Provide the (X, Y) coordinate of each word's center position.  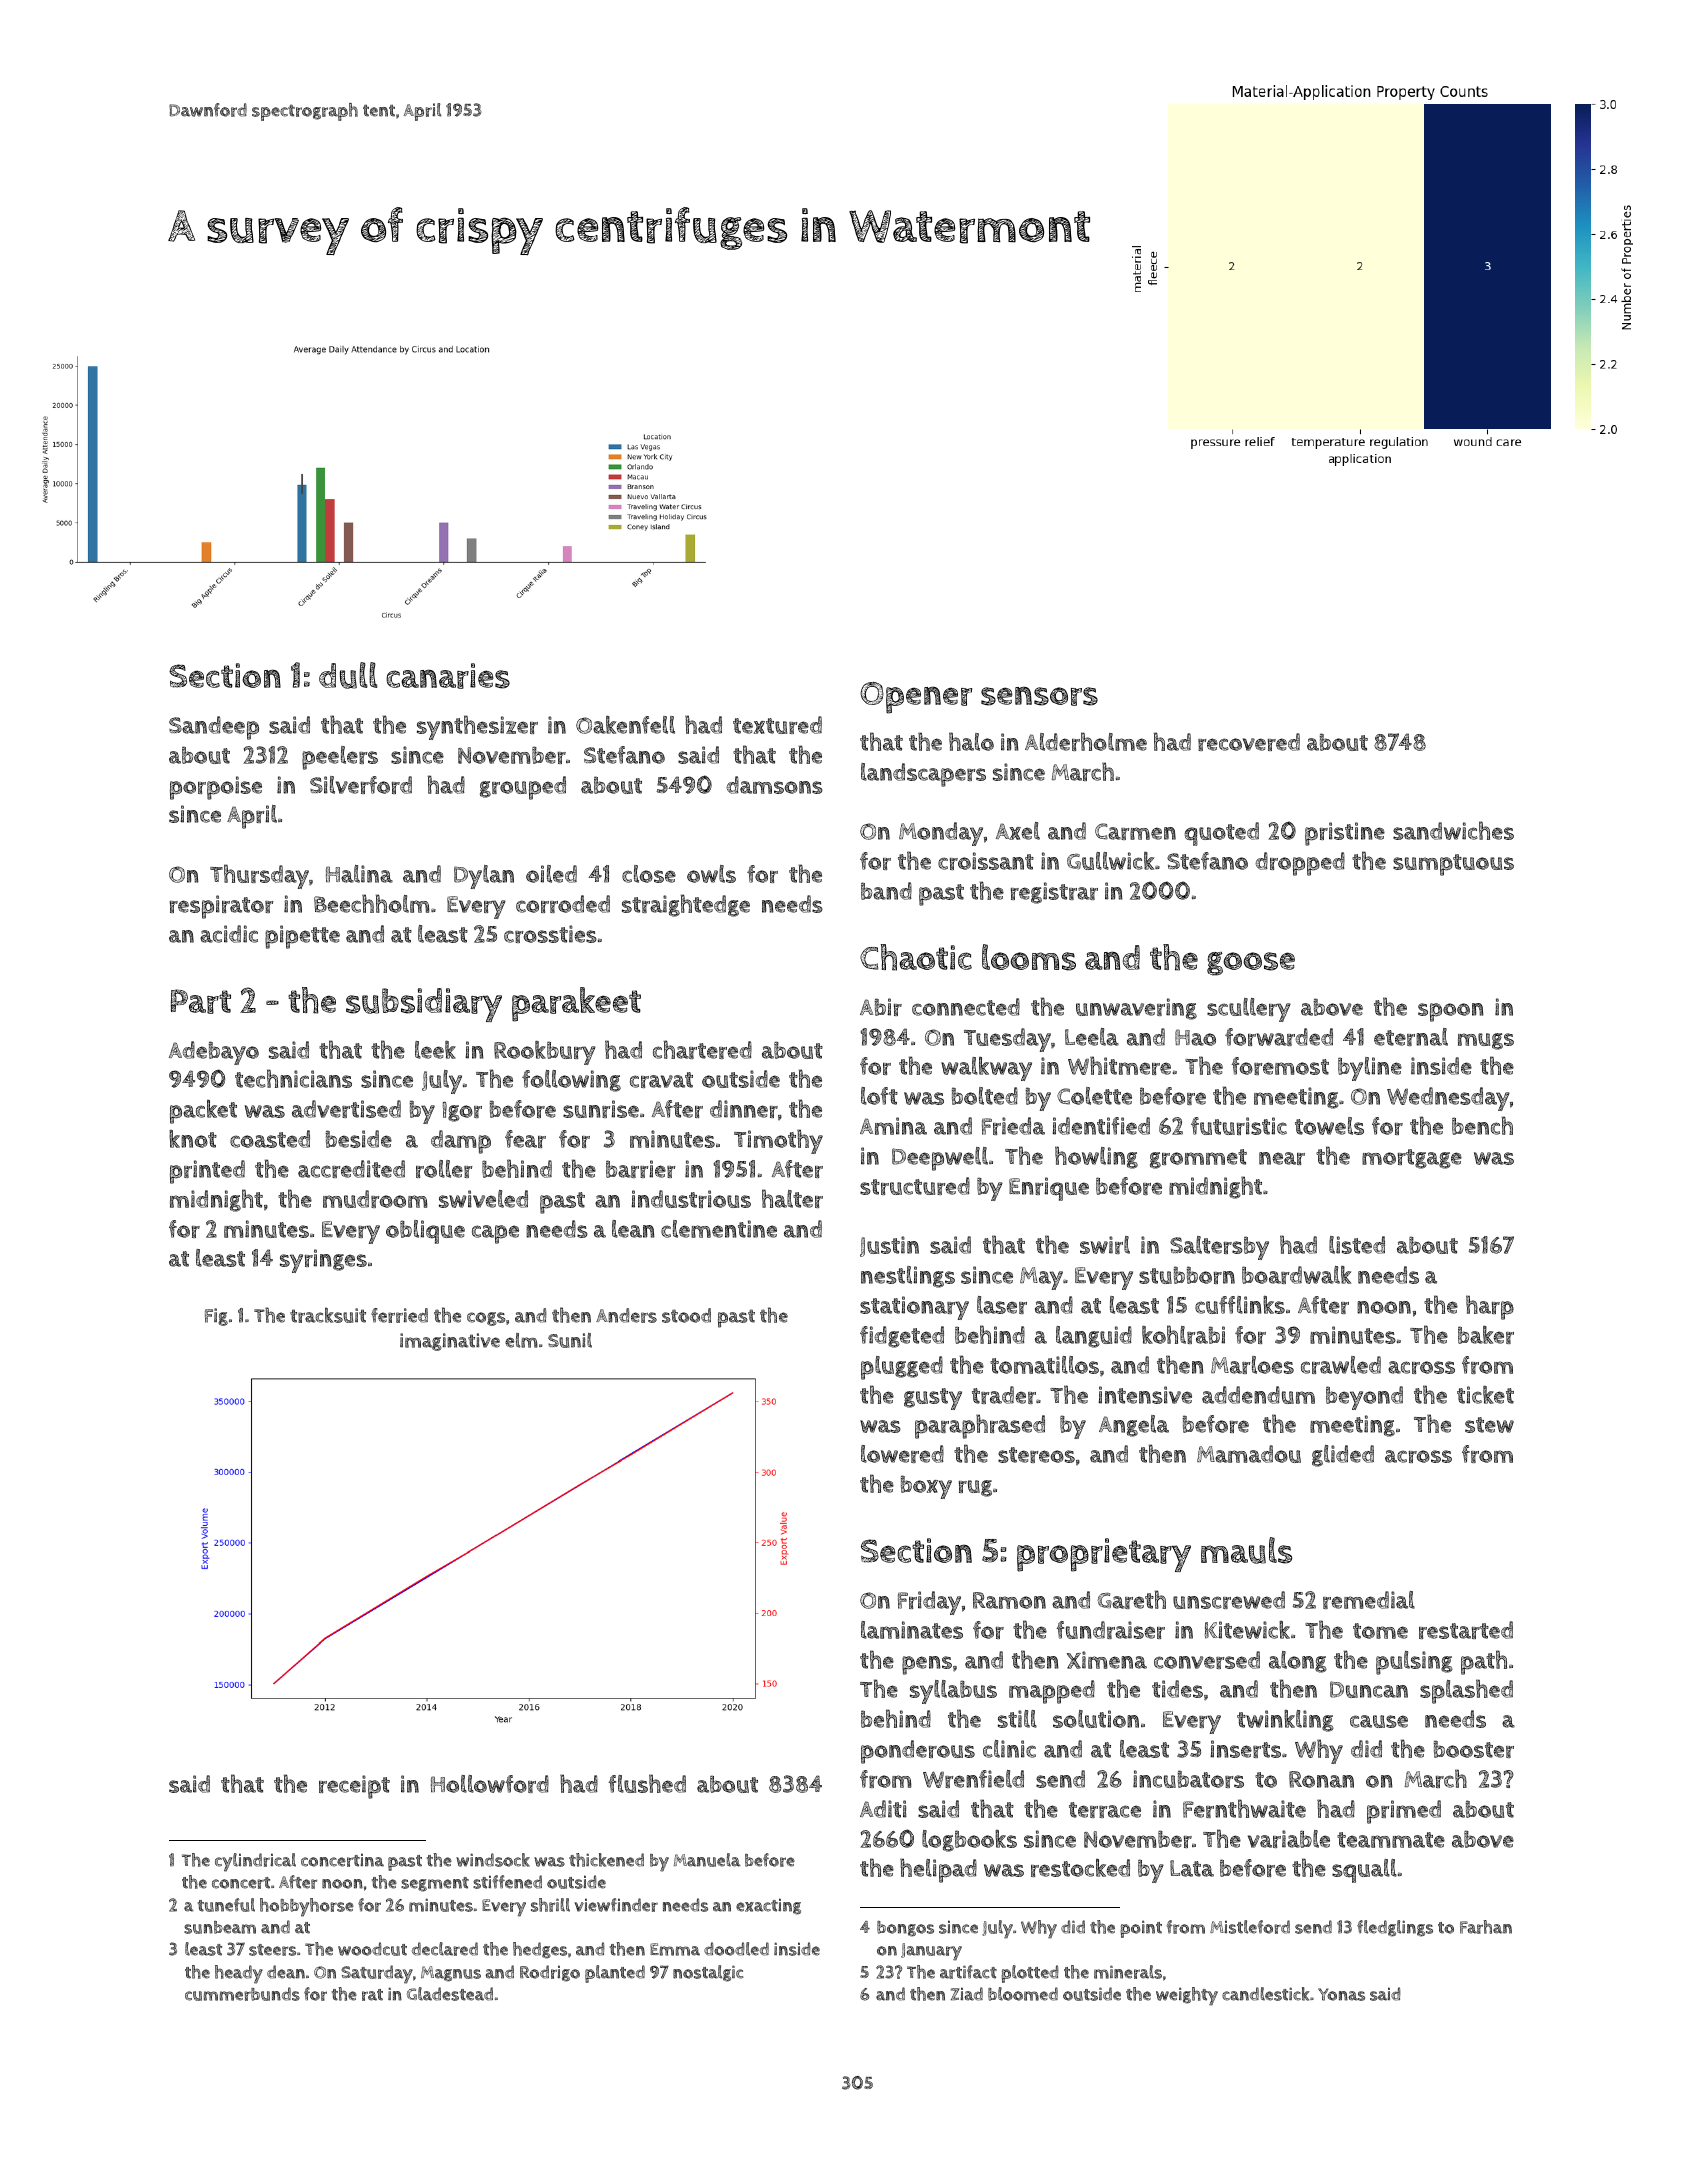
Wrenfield (973, 1779)
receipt (354, 1787)
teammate (1391, 1840)
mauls (1246, 1550)
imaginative (450, 1342)
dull (348, 675)
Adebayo (214, 1053)
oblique (425, 1232)
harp (1490, 1307)
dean (286, 1972)
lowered (902, 1454)
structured (915, 1186)
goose (1251, 964)
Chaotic (916, 957)
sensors (1039, 696)
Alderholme (1086, 741)
